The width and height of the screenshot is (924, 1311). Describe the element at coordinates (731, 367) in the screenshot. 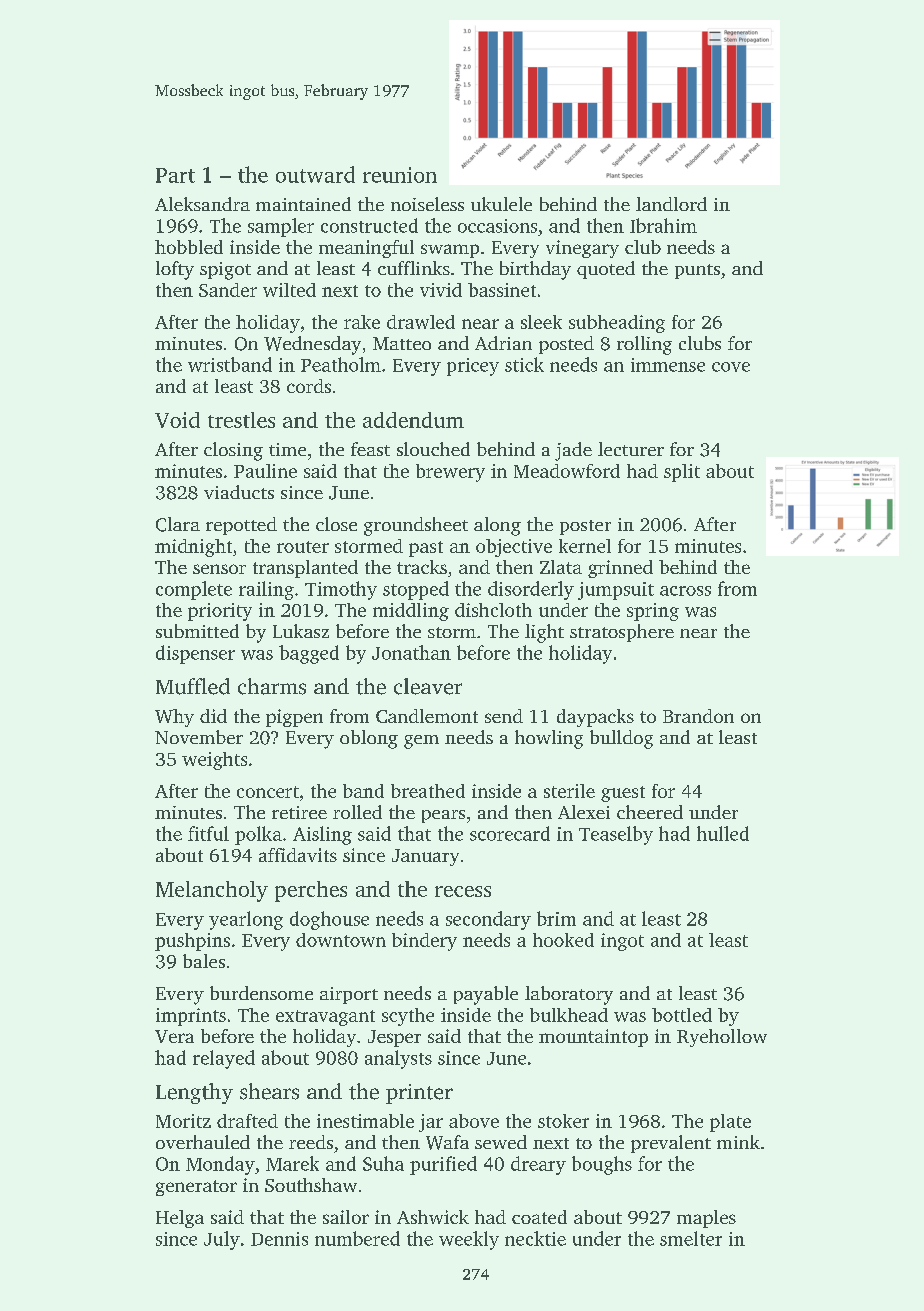

I see `cove` at that location.
